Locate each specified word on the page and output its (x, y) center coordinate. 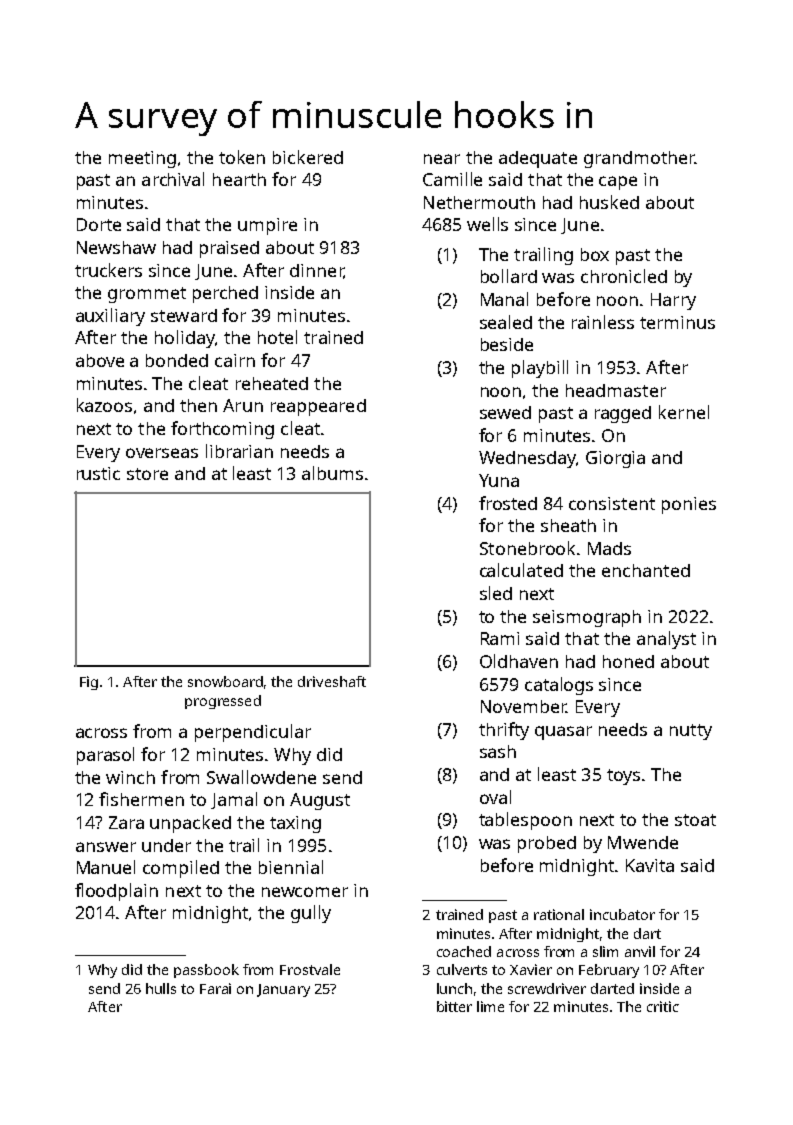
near (442, 159)
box (595, 254)
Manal (504, 299)
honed (628, 661)
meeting (142, 159)
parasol (105, 756)
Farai (215, 988)
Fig (89, 683)
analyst (666, 640)
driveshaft (332, 681)
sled (496, 593)
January (283, 990)
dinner (317, 271)
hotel (277, 337)
